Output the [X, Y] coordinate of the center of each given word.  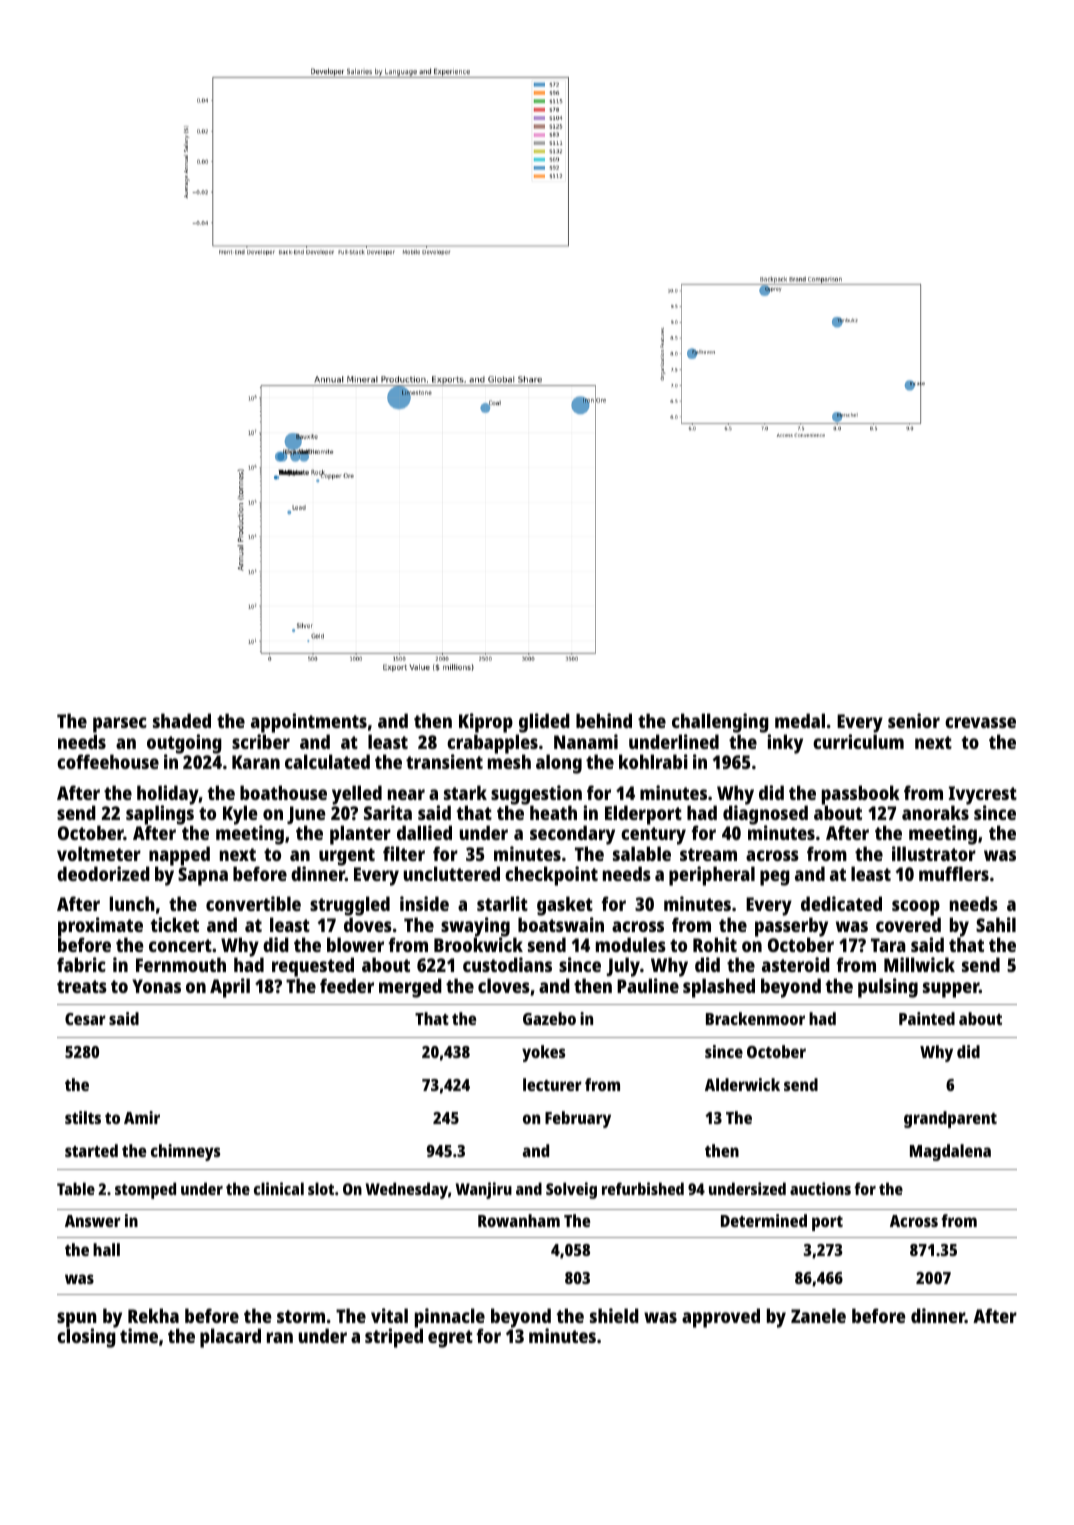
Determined [764, 1220]
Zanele [818, 1315]
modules [631, 944]
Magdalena [950, 1152]
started [91, 1150]
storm [301, 1316]
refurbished [643, 1188]
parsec [120, 725]
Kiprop [486, 723]
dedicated [841, 903]
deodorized [103, 873]
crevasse [980, 722]
